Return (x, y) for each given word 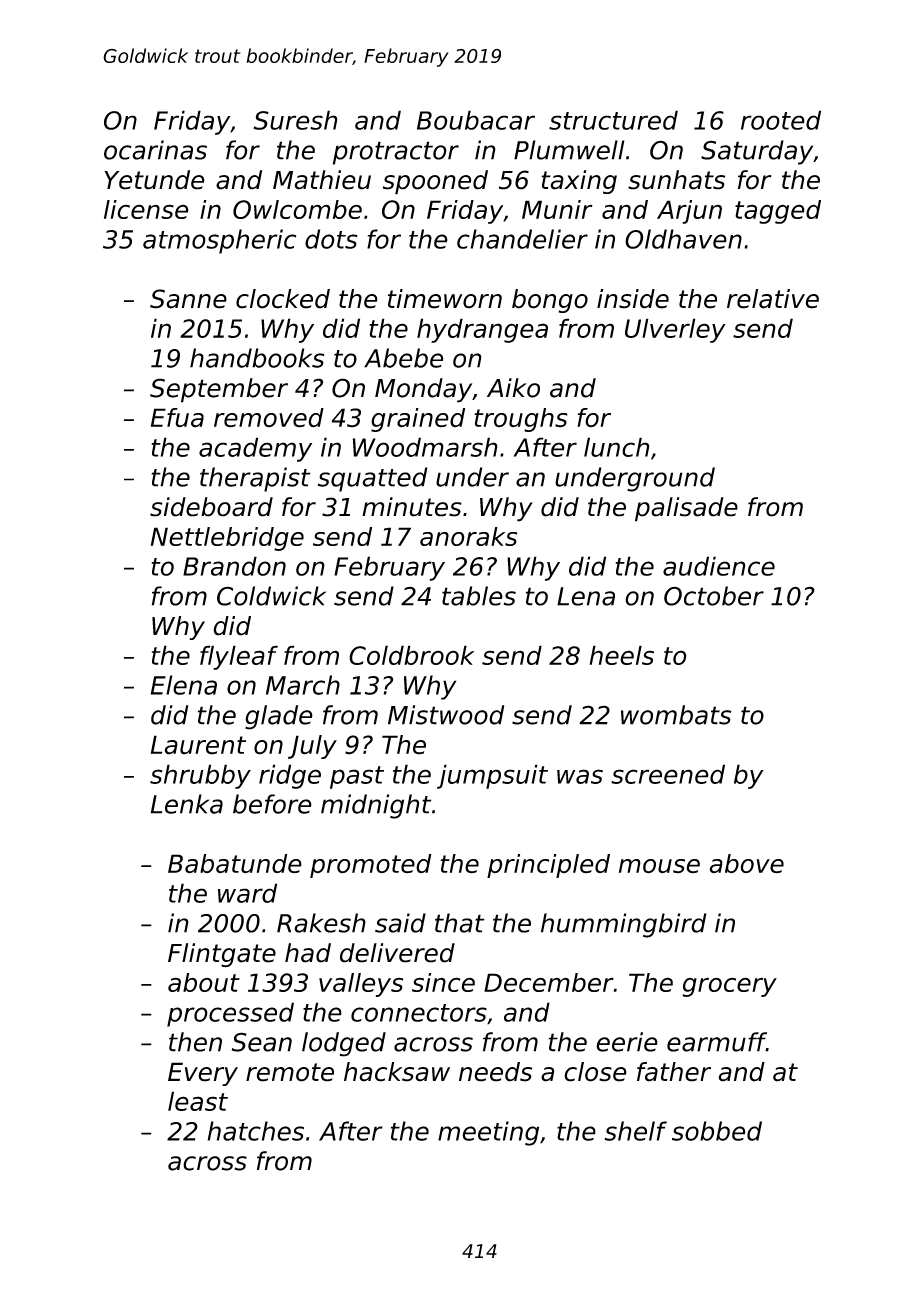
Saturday (757, 152)
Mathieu (322, 180)
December (549, 982)
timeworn (445, 299)
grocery (729, 987)
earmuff (716, 1042)
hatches (255, 1131)
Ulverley (675, 330)
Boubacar (476, 120)
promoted (371, 866)
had (308, 953)
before (272, 804)
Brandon (234, 566)
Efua (177, 418)
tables (479, 596)
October (714, 596)
